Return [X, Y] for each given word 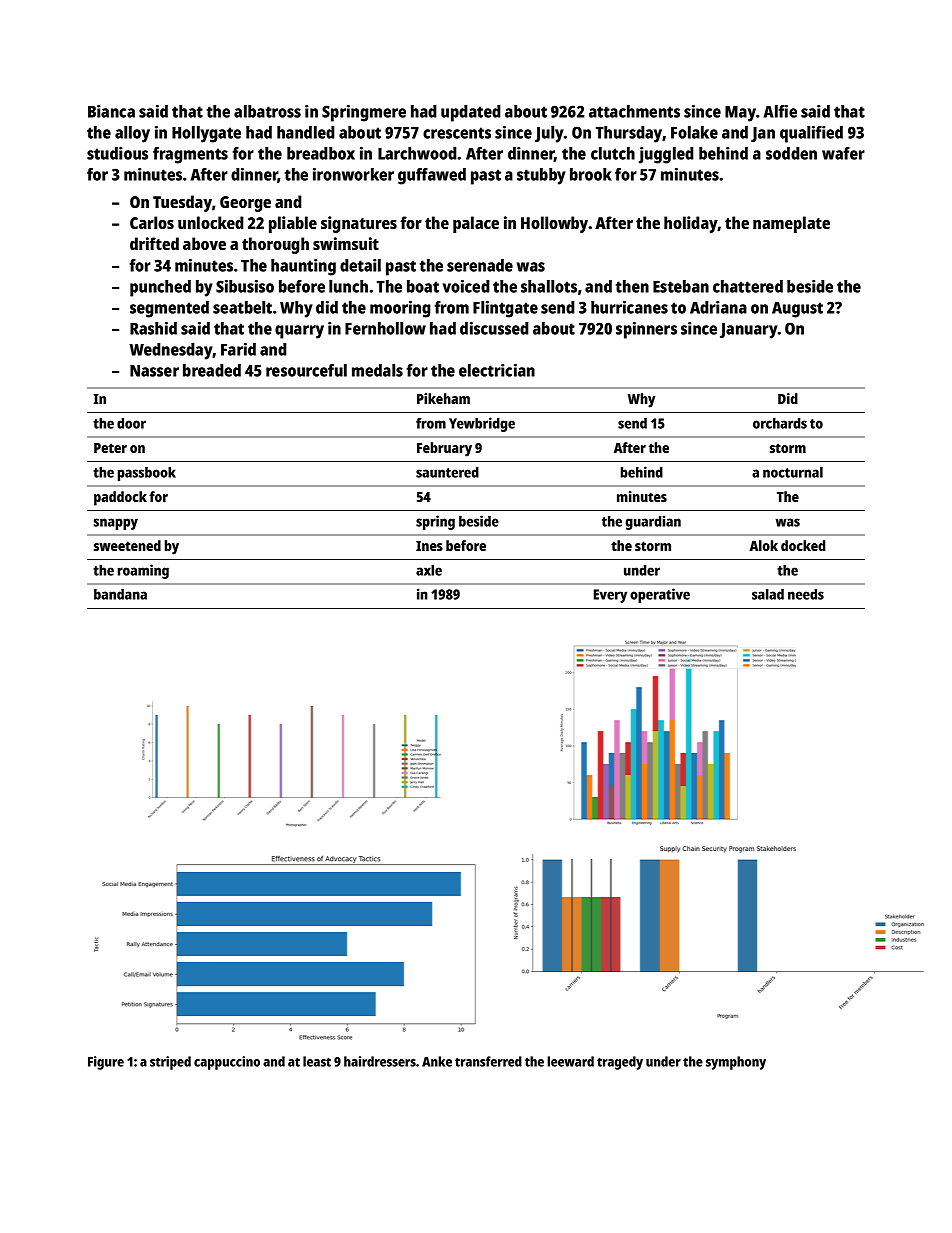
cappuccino [227, 1063]
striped [170, 1063]
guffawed [432, 176]
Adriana [718, 307]
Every [610, 596]
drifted [154, 243]
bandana [120, 594]
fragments [190, 155]
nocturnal [793, 472]
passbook [147, 474]
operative [660, 595]
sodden [791, 153]
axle [429, 570]
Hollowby [554, 224]
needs [806, 594]
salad [768, 594]
